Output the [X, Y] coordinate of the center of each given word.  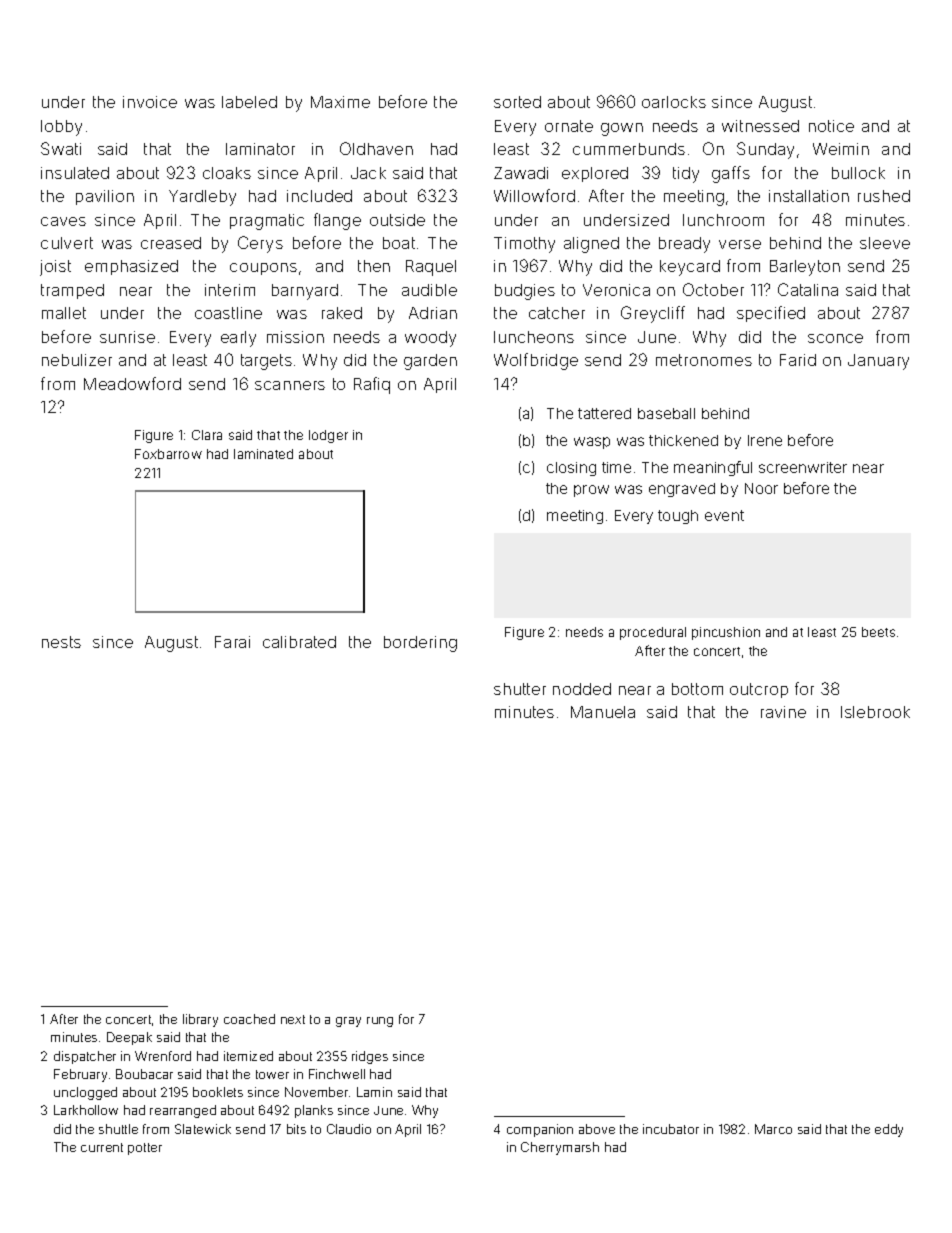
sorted [517, 102]
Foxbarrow [168, 454]
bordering [420, 644]
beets [878, 632]
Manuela [603, 712]
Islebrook [875, 712]
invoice [150, 102]
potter [145, 1149]
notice [831, 126]
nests [61, 642]
